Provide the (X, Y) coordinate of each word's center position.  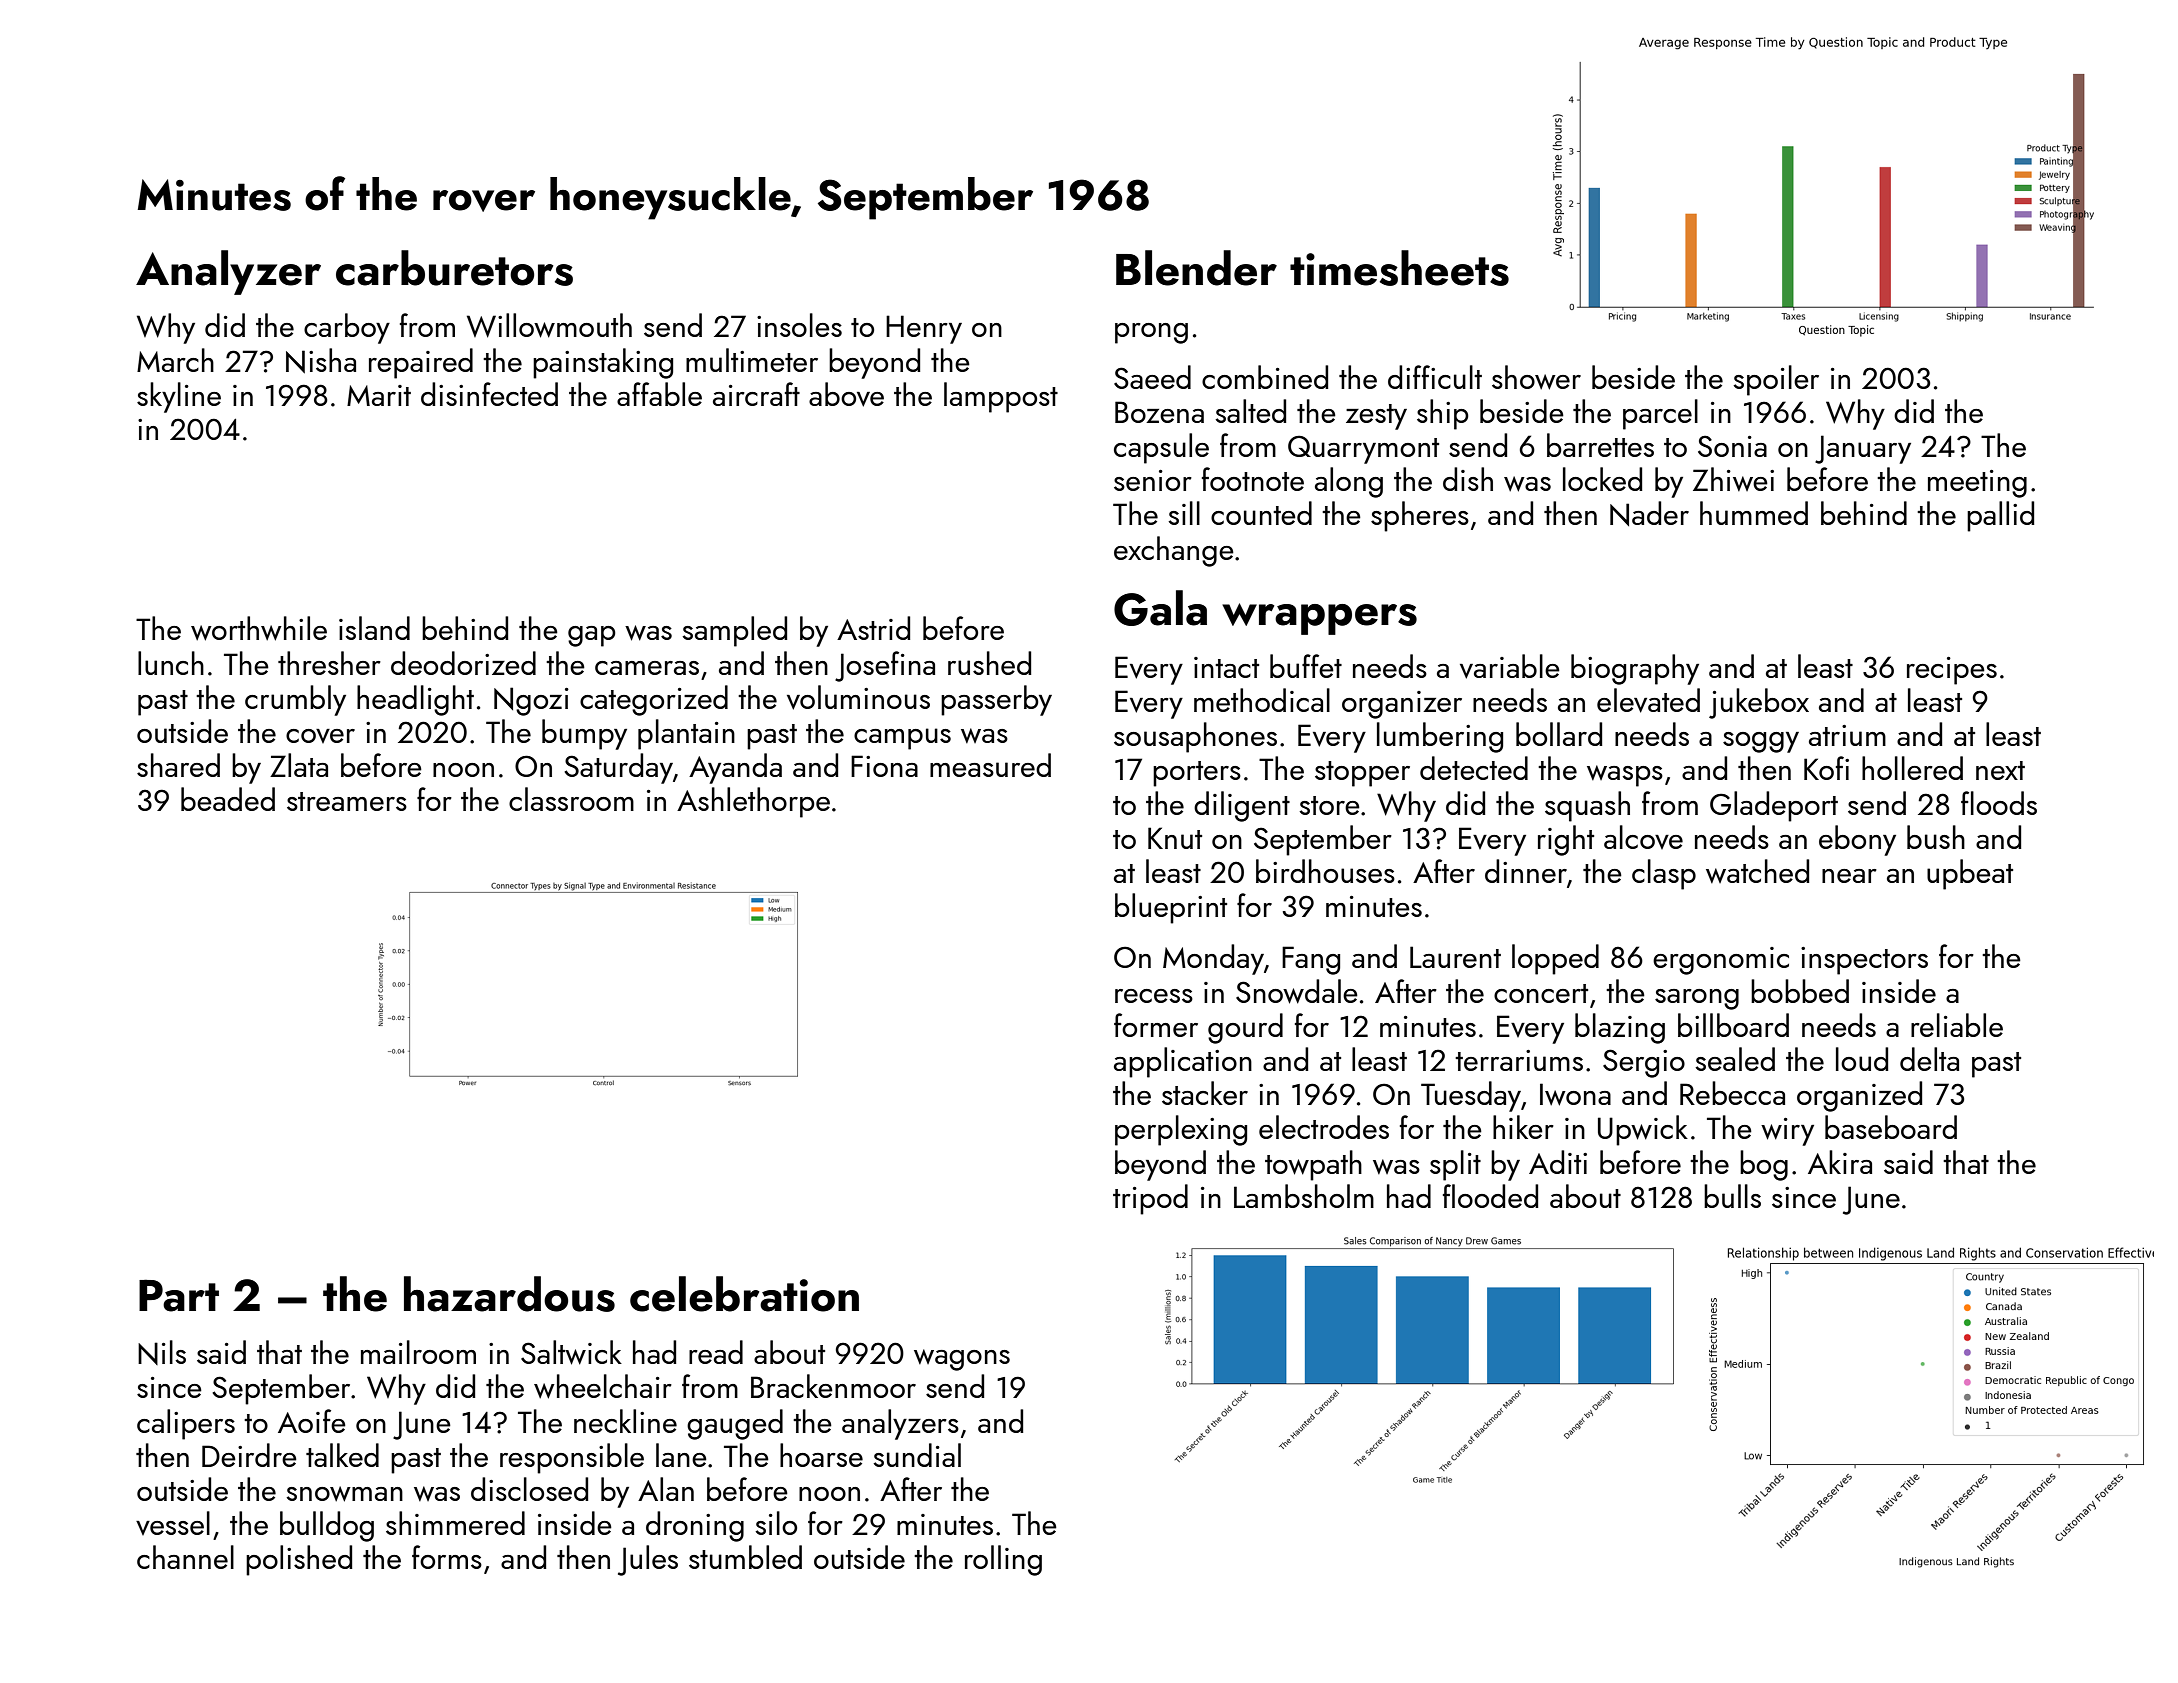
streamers (347, 801)
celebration (744, 1294)
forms (447, 1557)
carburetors (454, 268)
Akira (1840, 1162)
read (716, 1352)
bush (1936, 837)
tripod (1150, 1199)
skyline (179, 397)
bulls (1732, 1196)
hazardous (509, 1294)
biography (1635, 669)
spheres (1420, 516)
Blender (1196, 268)
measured (990, 765)
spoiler (1776, 380)
